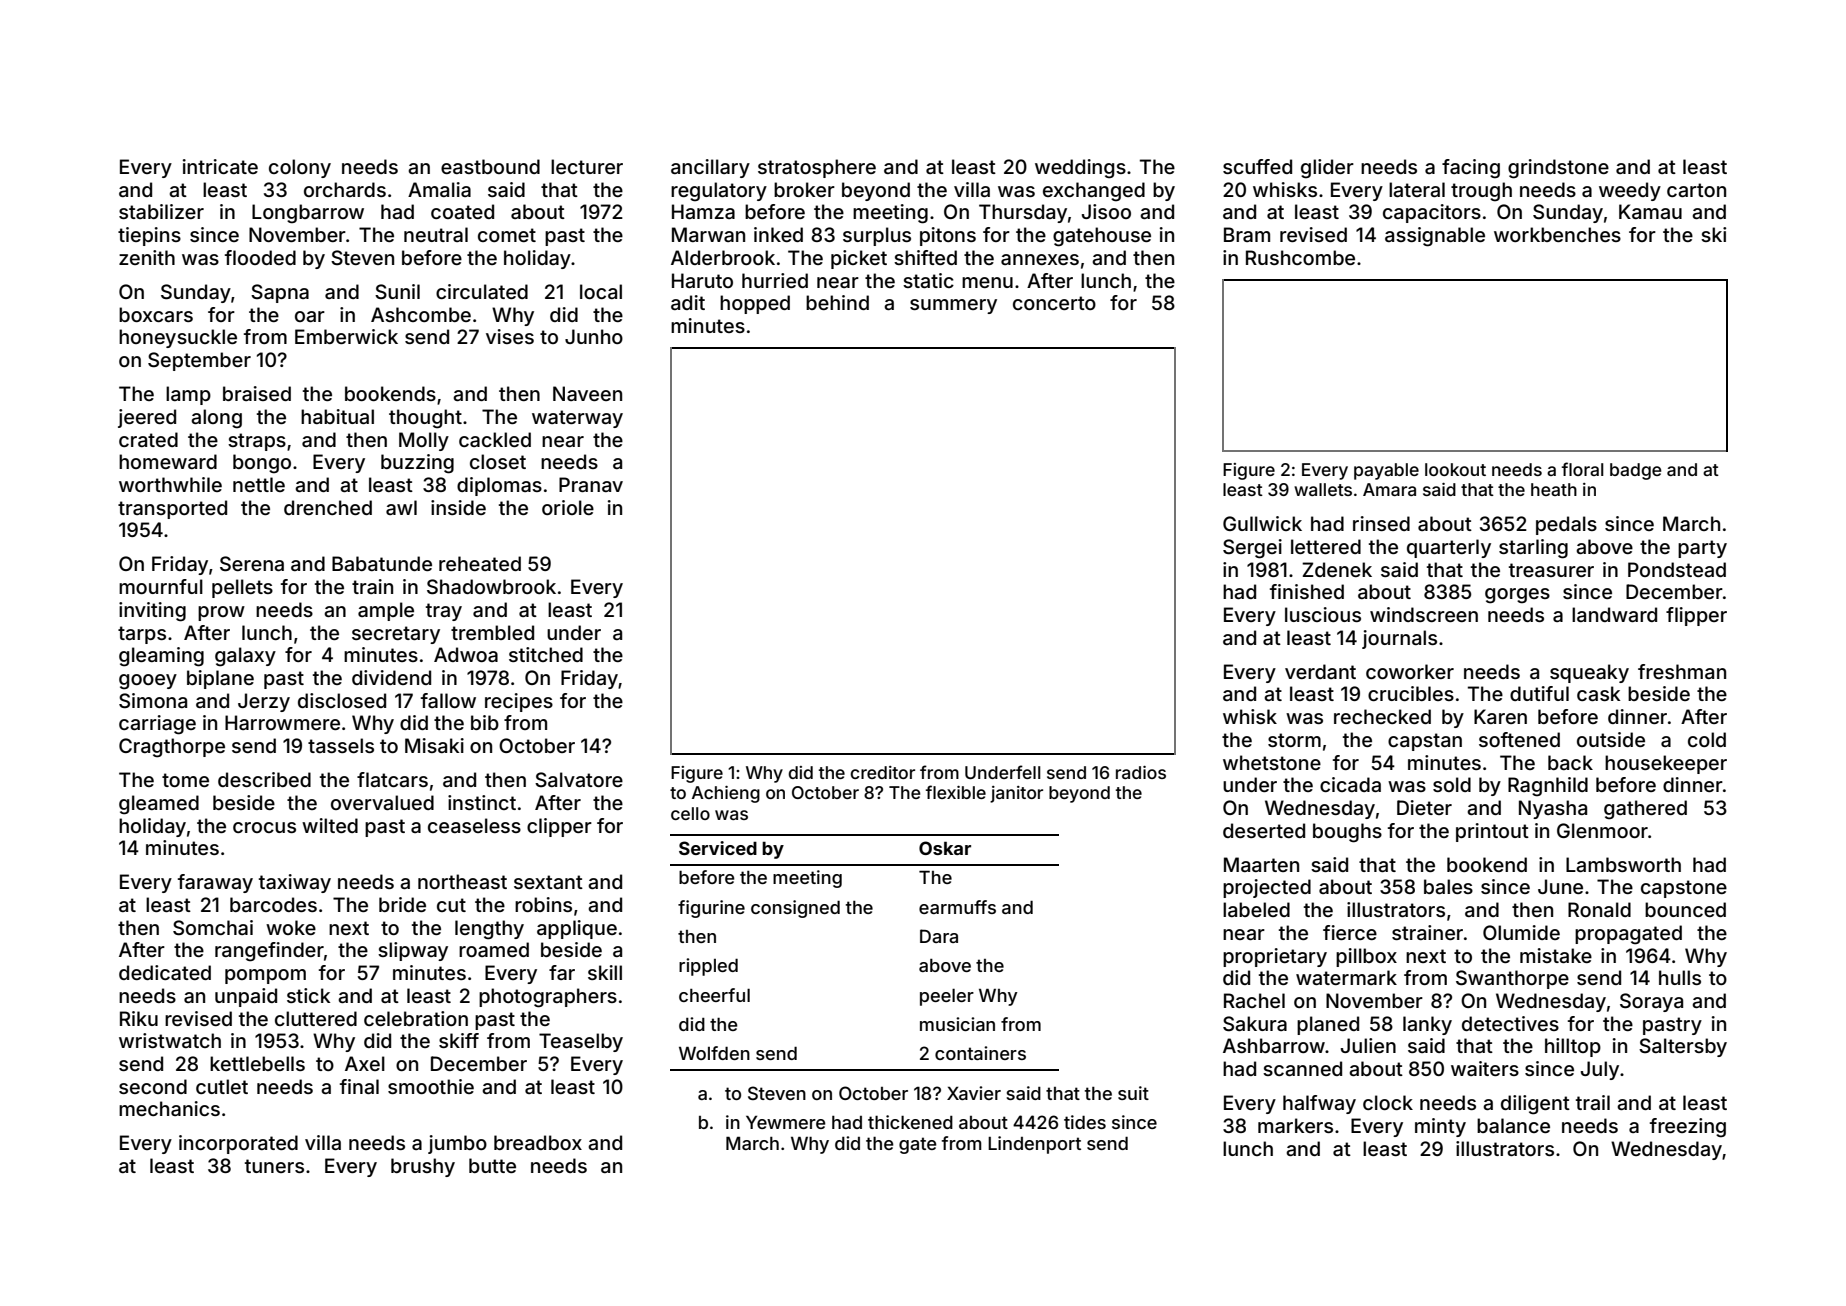  Describe the element at coordinates (910, 1122) in the image. I see `thickened` at that location.
